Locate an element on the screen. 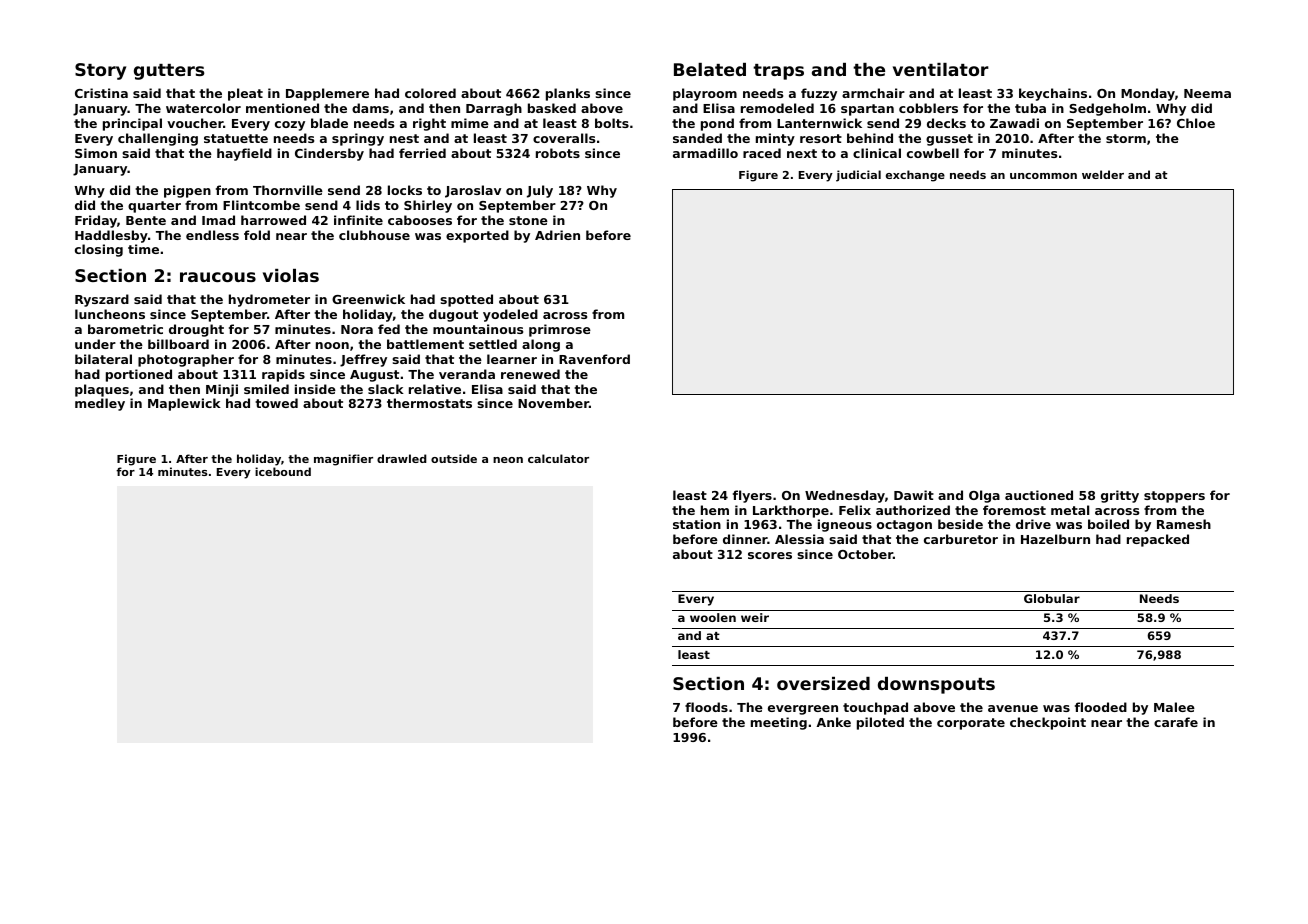 The width and height of the screenshot is (1308, 924). exchange is located at coordinates (915, 176).
